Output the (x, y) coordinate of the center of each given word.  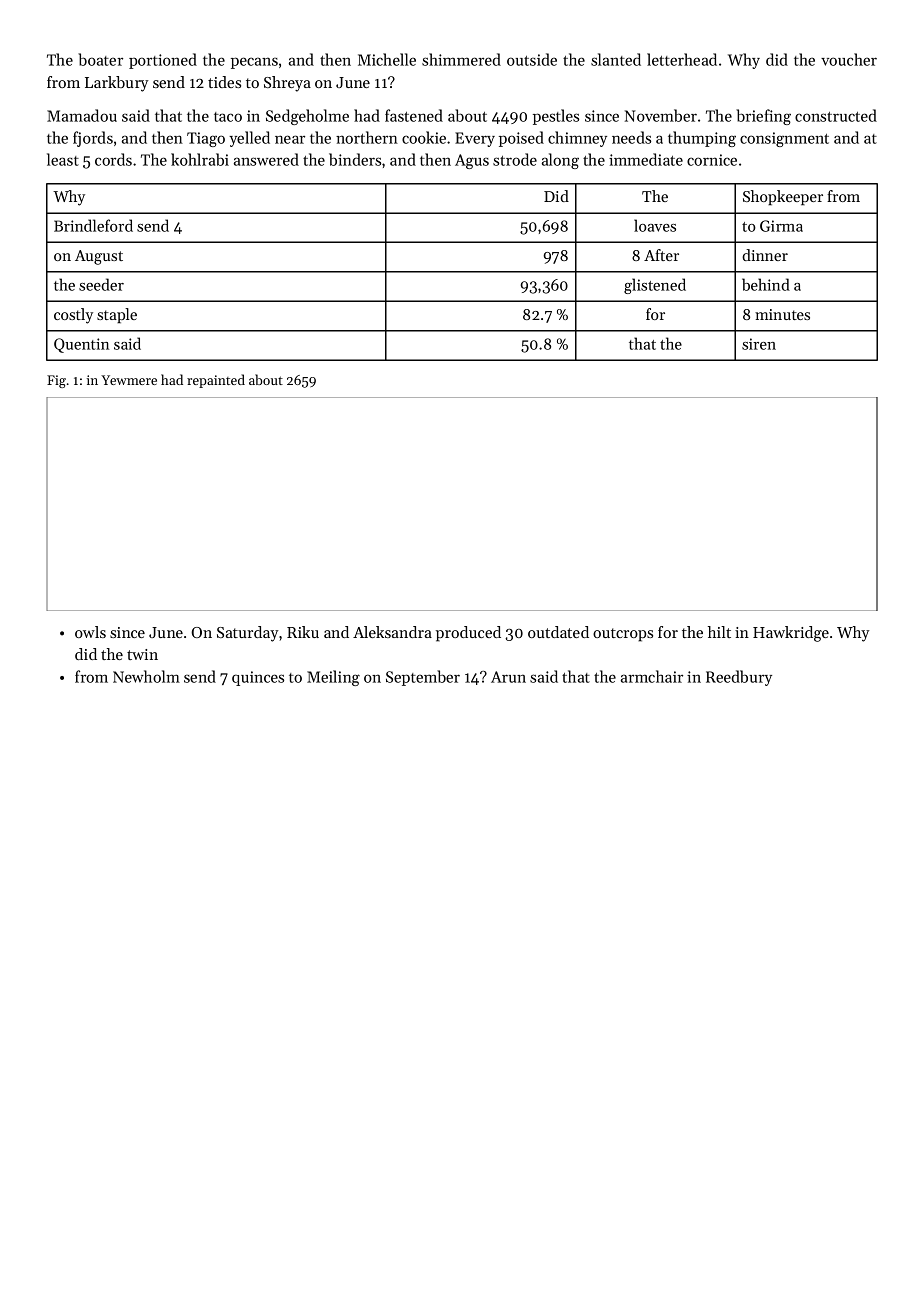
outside (532, 59)
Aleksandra (392, 632)
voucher (849, 59)
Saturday (248, 634)
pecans (254, 63)
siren (759, 344)
